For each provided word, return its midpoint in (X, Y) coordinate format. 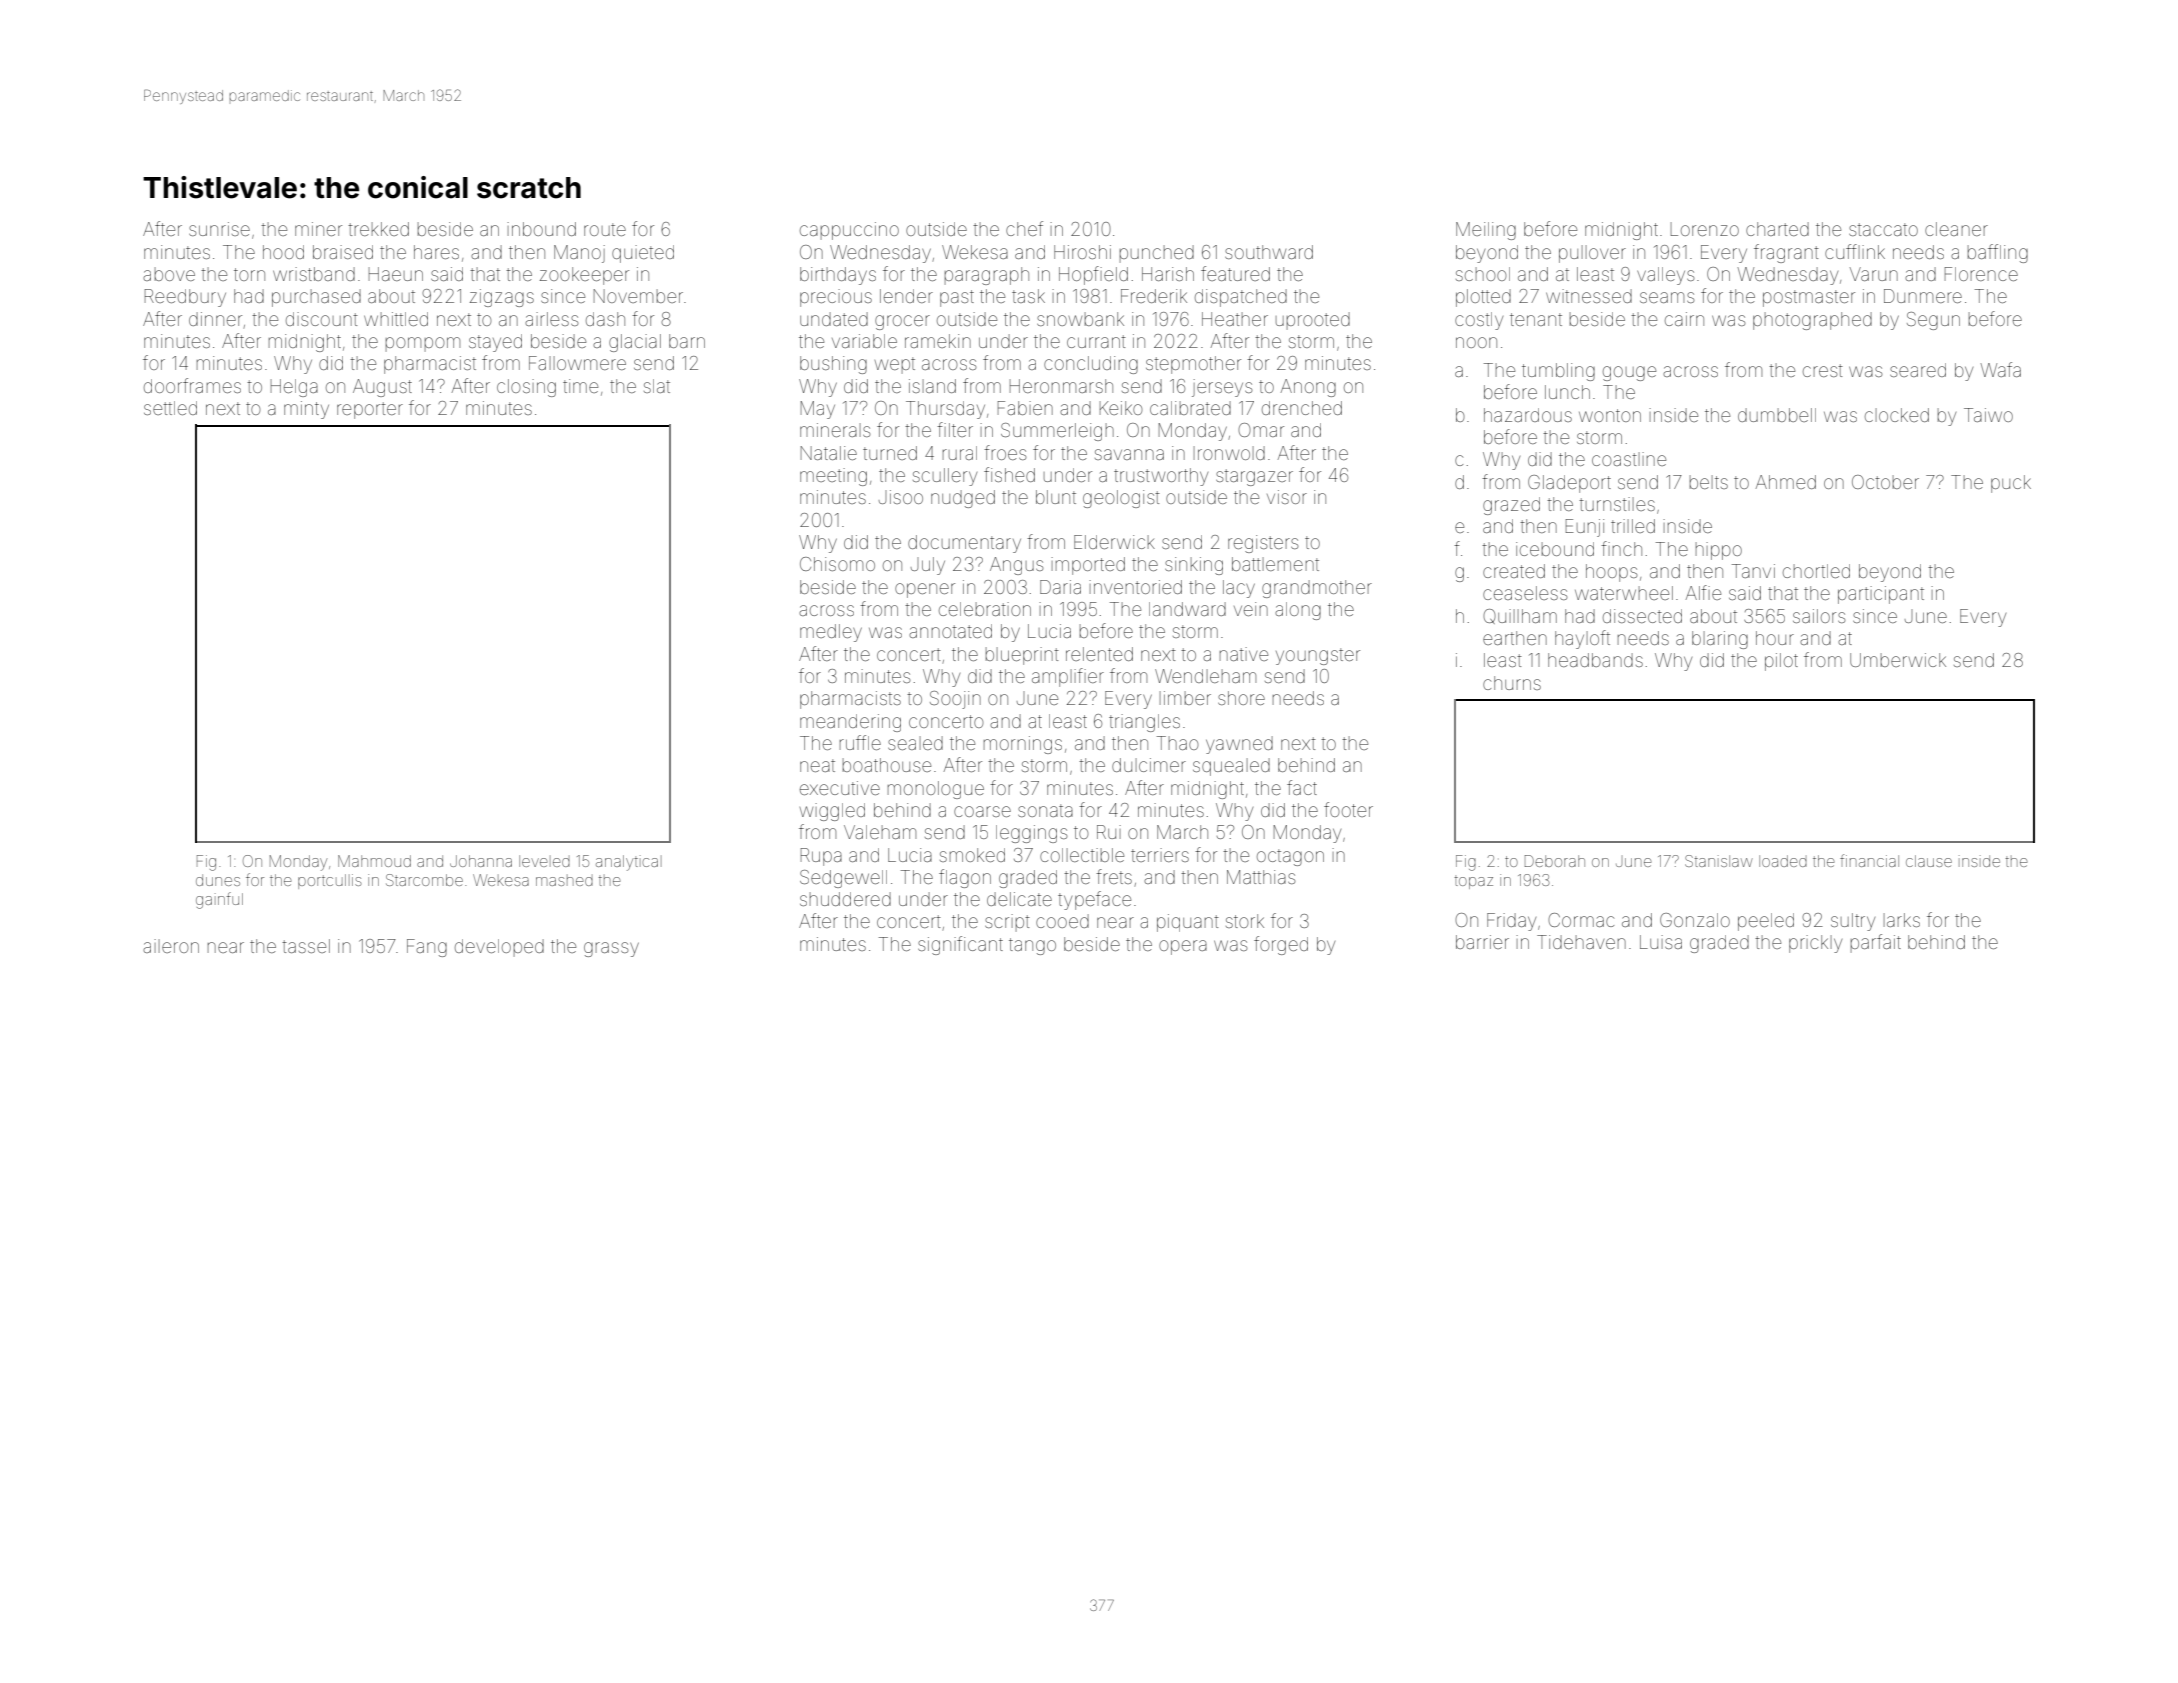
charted (1777, 229)
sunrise (219, 229)
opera (1183, 947)
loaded (1783, 861)
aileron (171, 946)
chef (1024, 228)
